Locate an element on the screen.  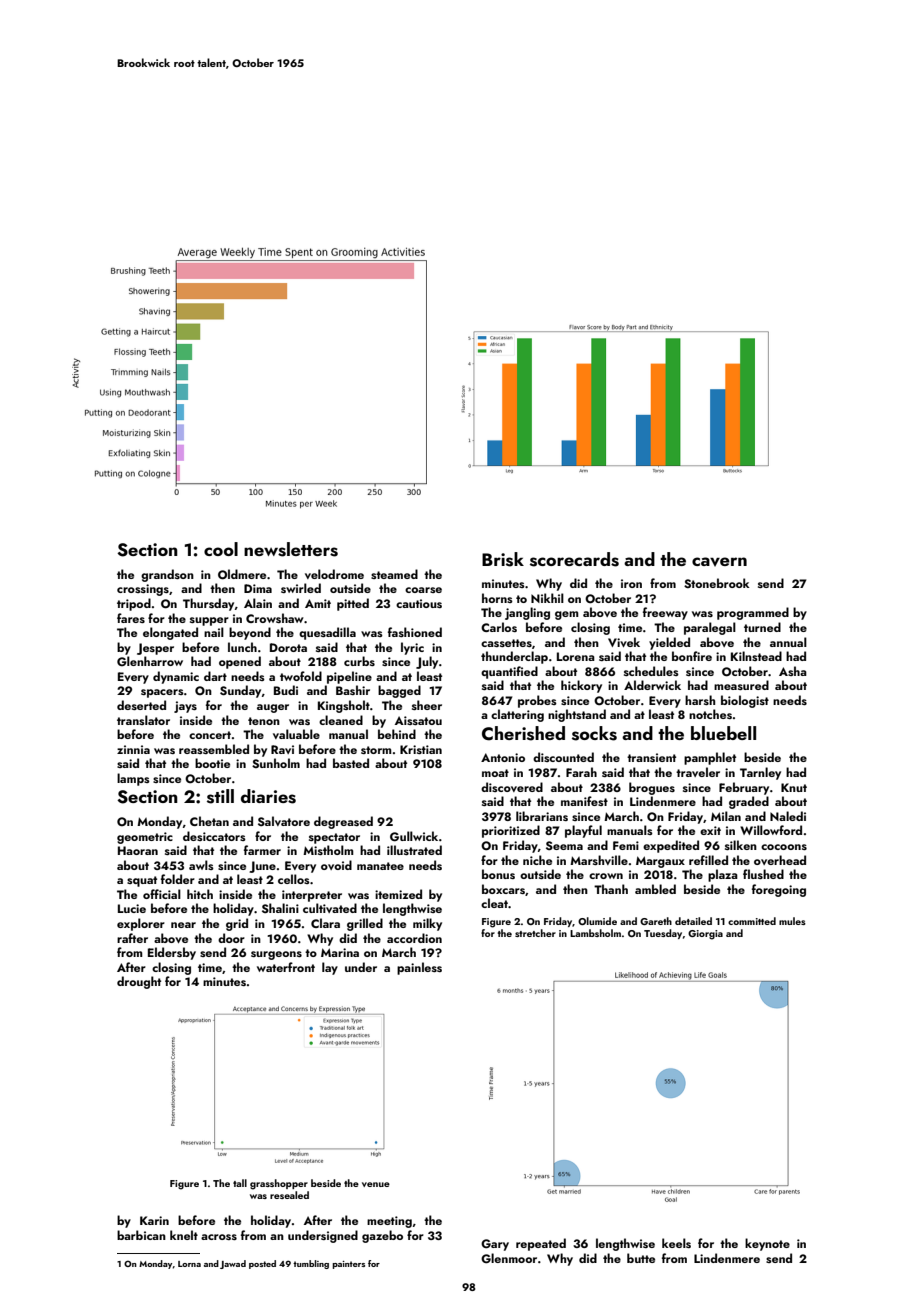
iron is located at coordinates (631, 583).
